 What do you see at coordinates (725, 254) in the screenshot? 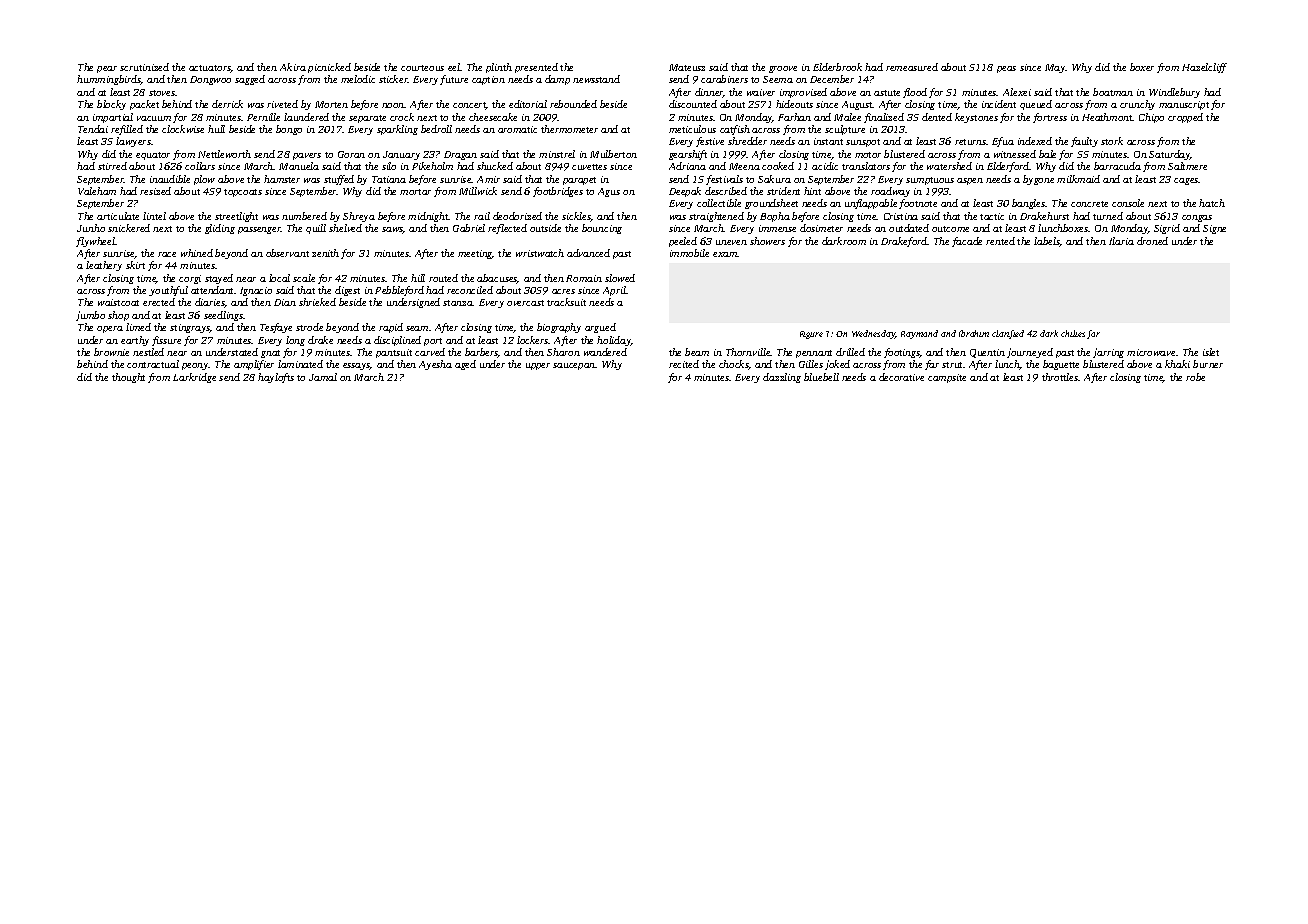
I see `exam` at bounding box center [725, 254].
